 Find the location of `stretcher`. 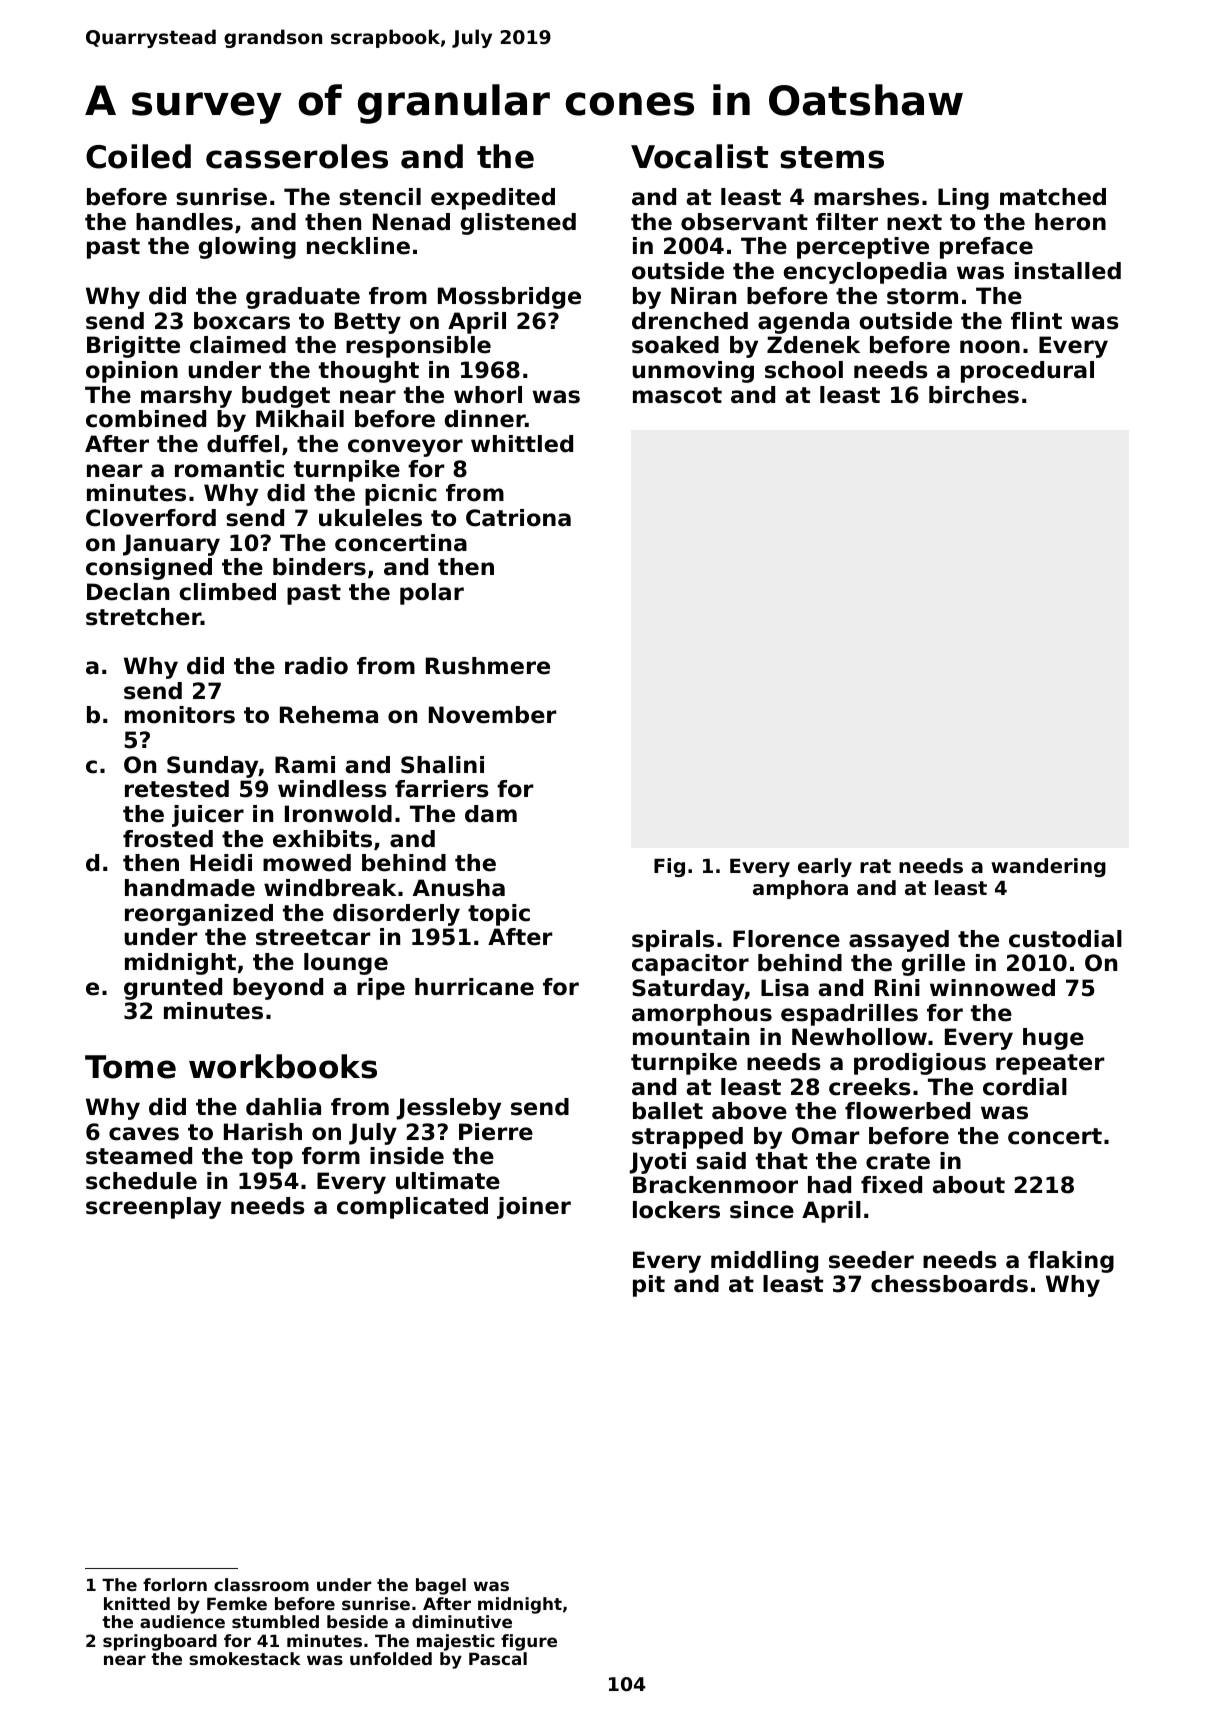

stretcher is located at coordinates (143, 617).
